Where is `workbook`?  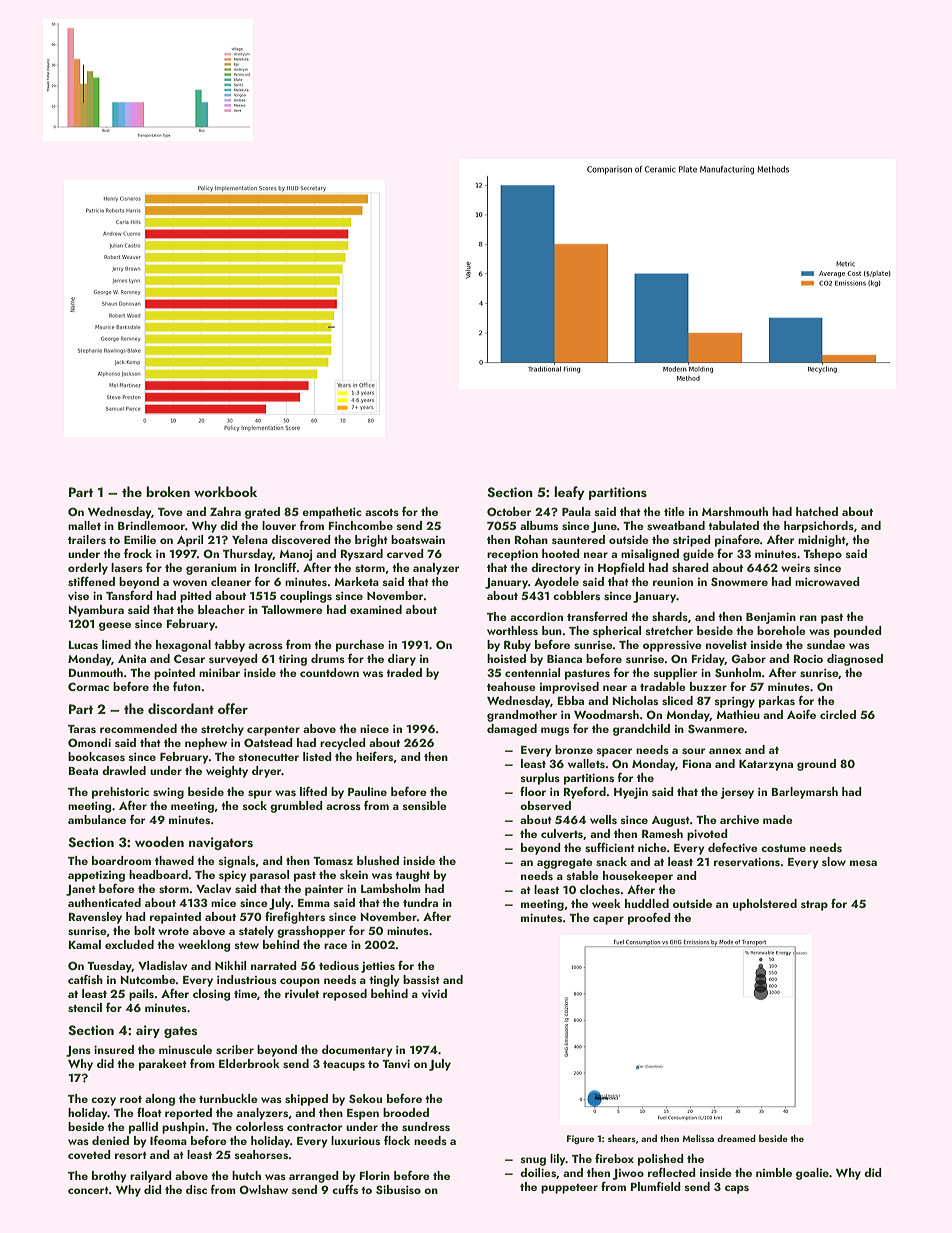
workbook is located at coordinates (225, 491).
